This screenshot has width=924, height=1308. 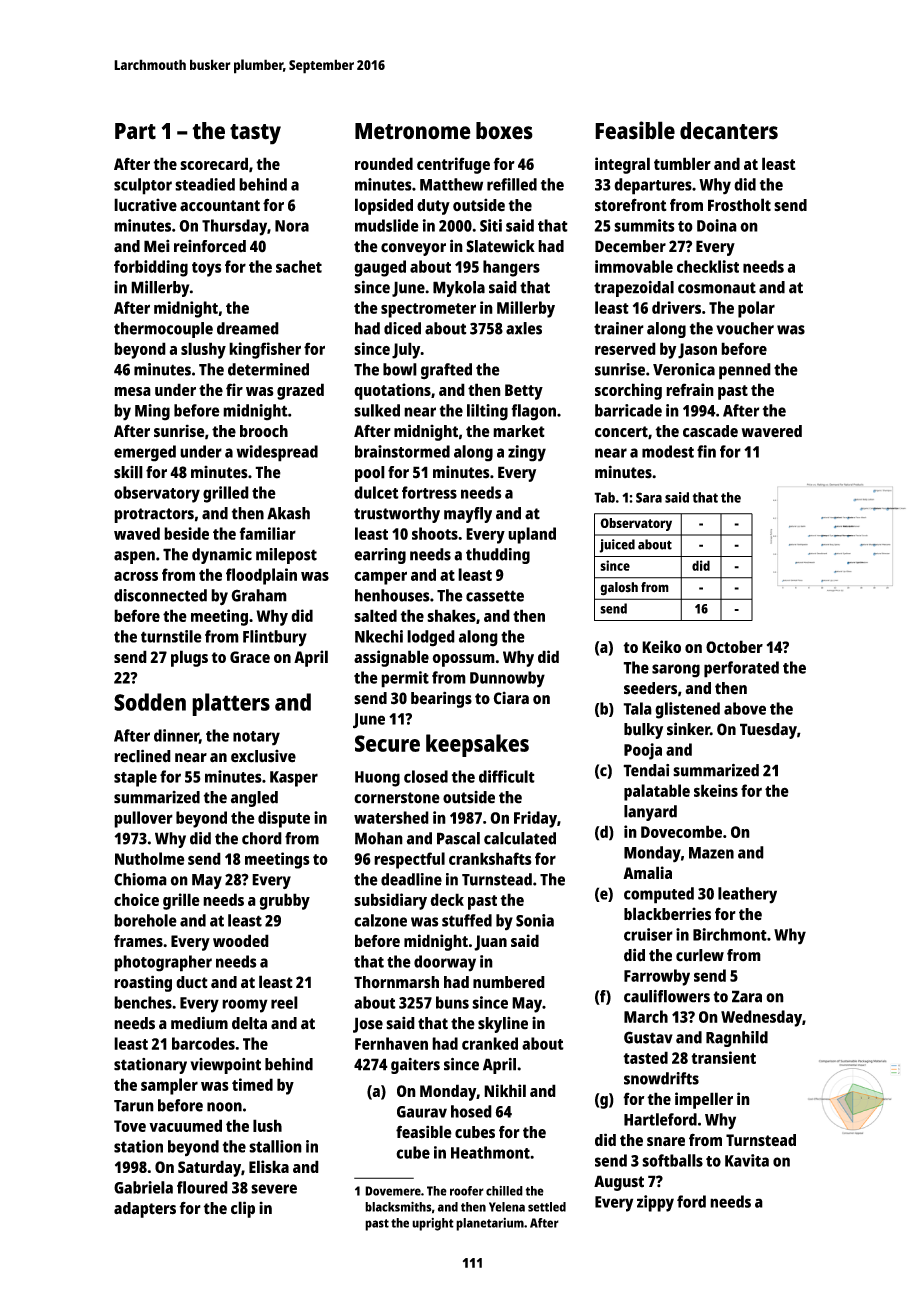 What do you see at coordinates (729, 131) in the screenshot?
I see `decanters` at bounding box center [729, 131].
